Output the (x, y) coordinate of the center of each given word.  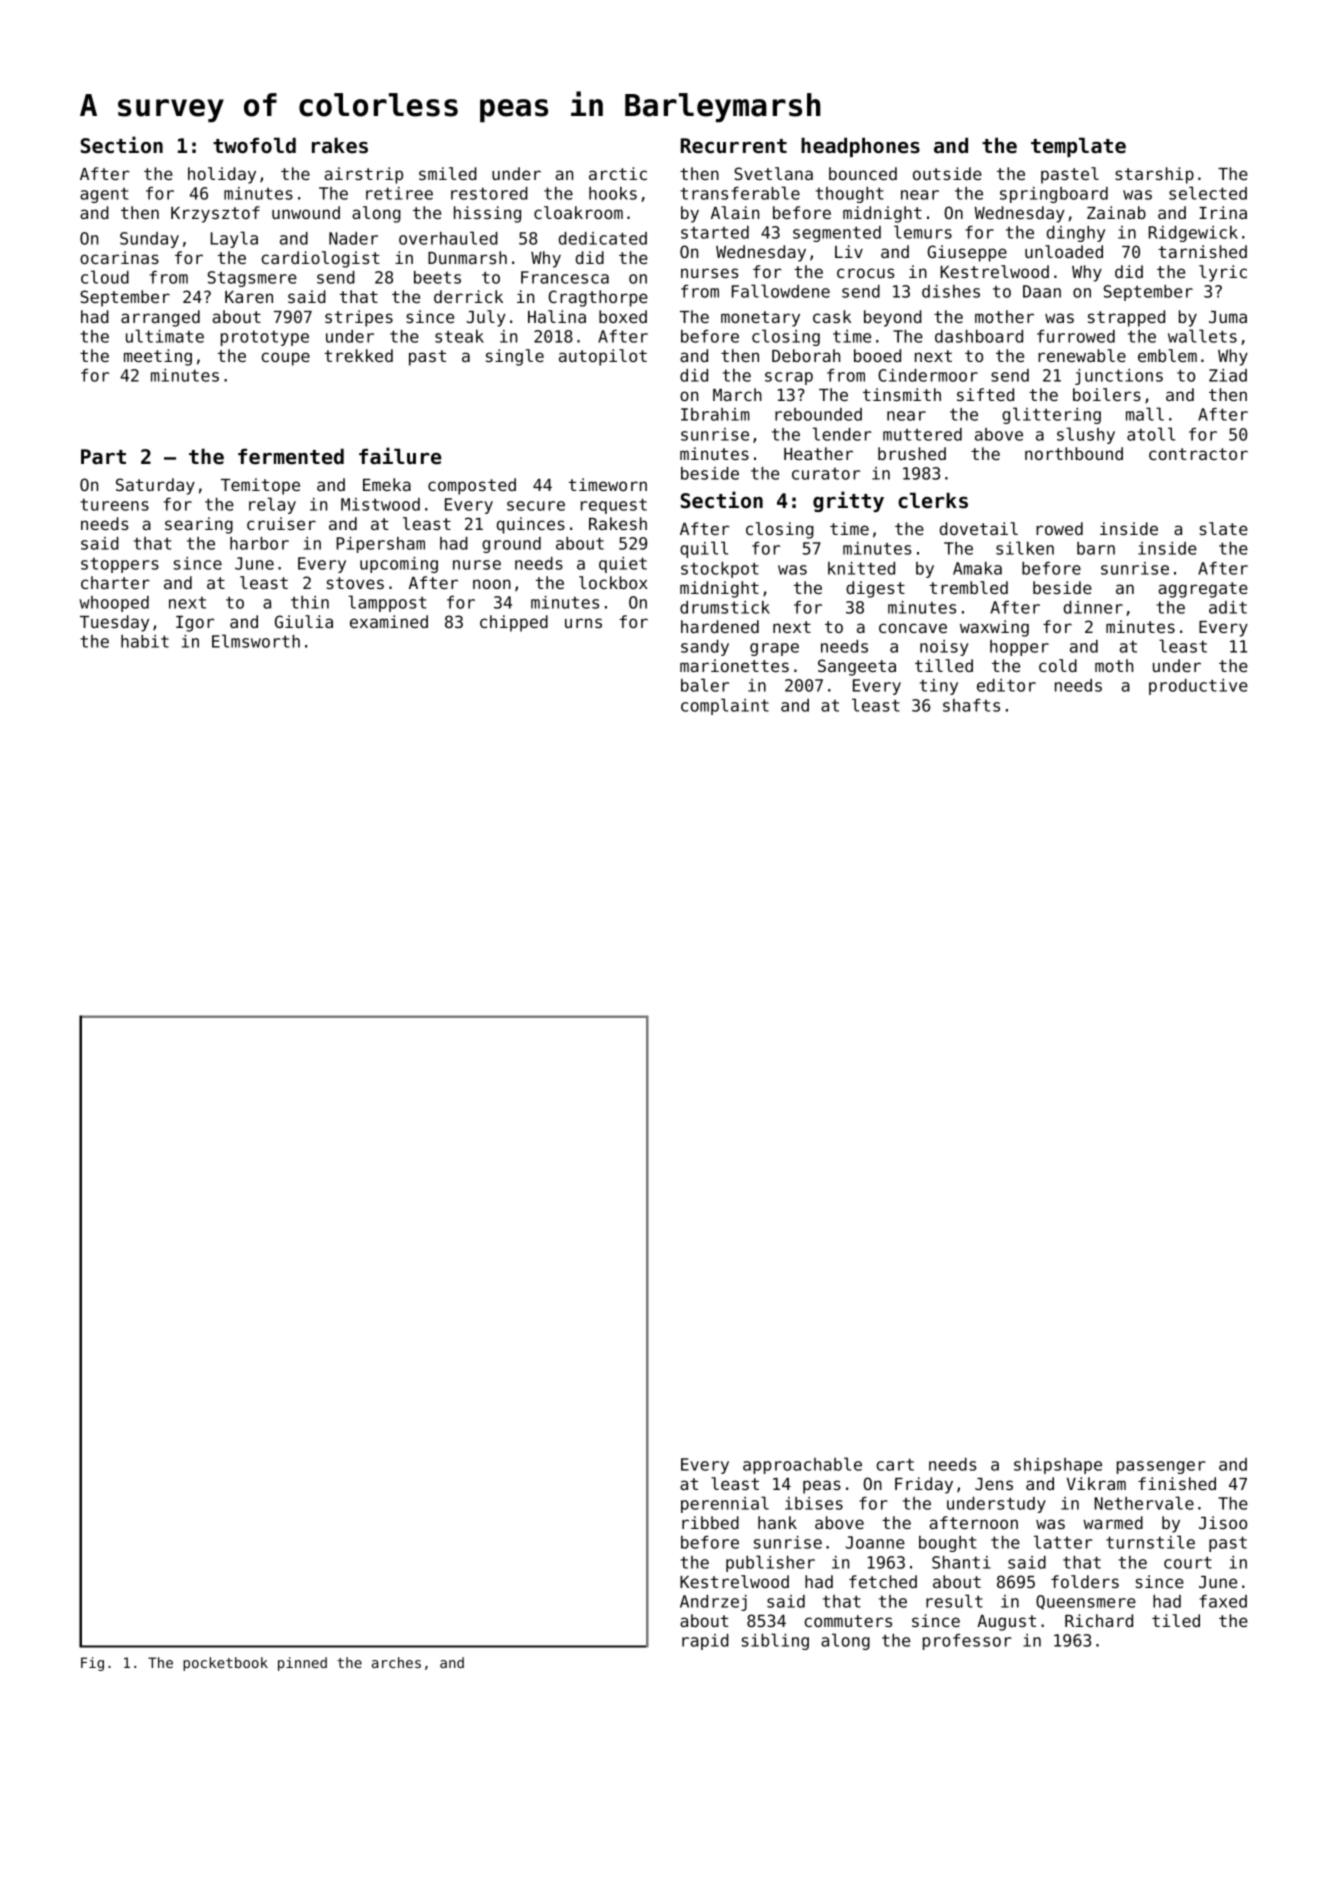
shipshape (1058, 1466)
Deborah (806, 355)
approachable (802, 1465)
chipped (514, 623)
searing (199, 525)
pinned (302, 1664)
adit (1228, 607)
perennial (725, 1504)
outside (947, 173)
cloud (105, 277)
